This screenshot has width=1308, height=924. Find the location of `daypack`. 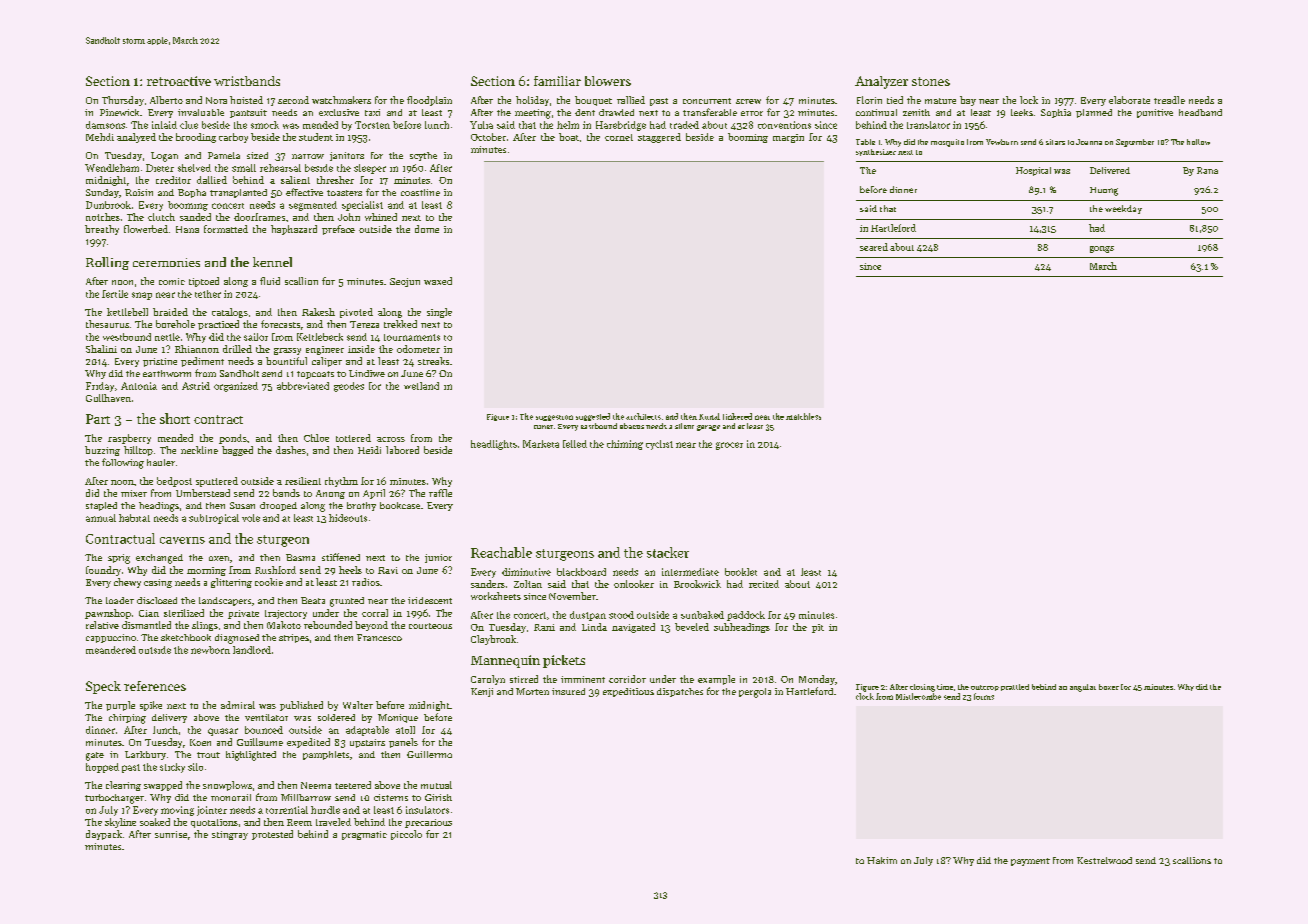

daypack is located at coordinates (104, 835).
